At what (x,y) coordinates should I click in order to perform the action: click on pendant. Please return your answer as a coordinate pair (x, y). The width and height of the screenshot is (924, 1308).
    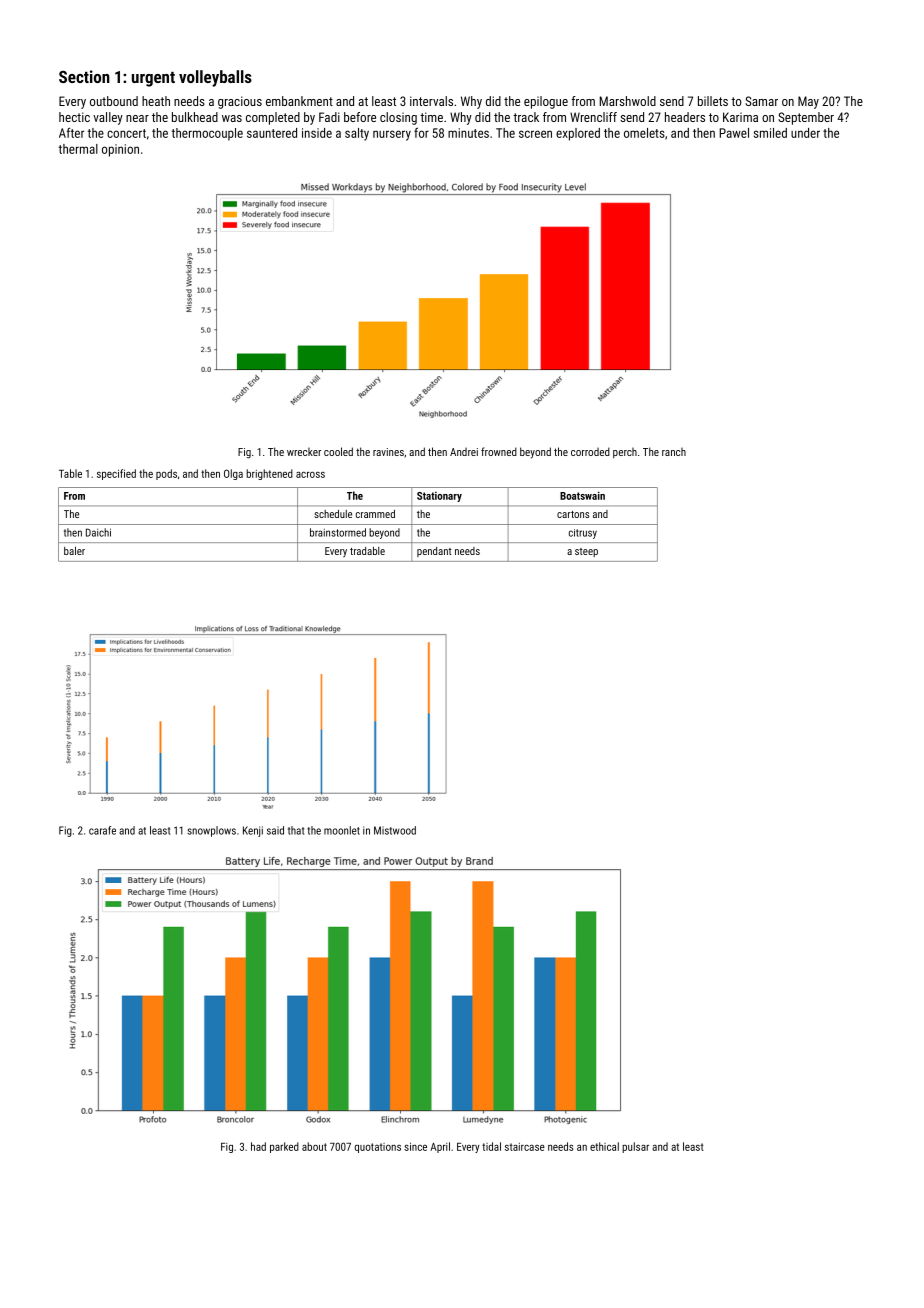
    Looking at the image, I should click on (434, 552).
